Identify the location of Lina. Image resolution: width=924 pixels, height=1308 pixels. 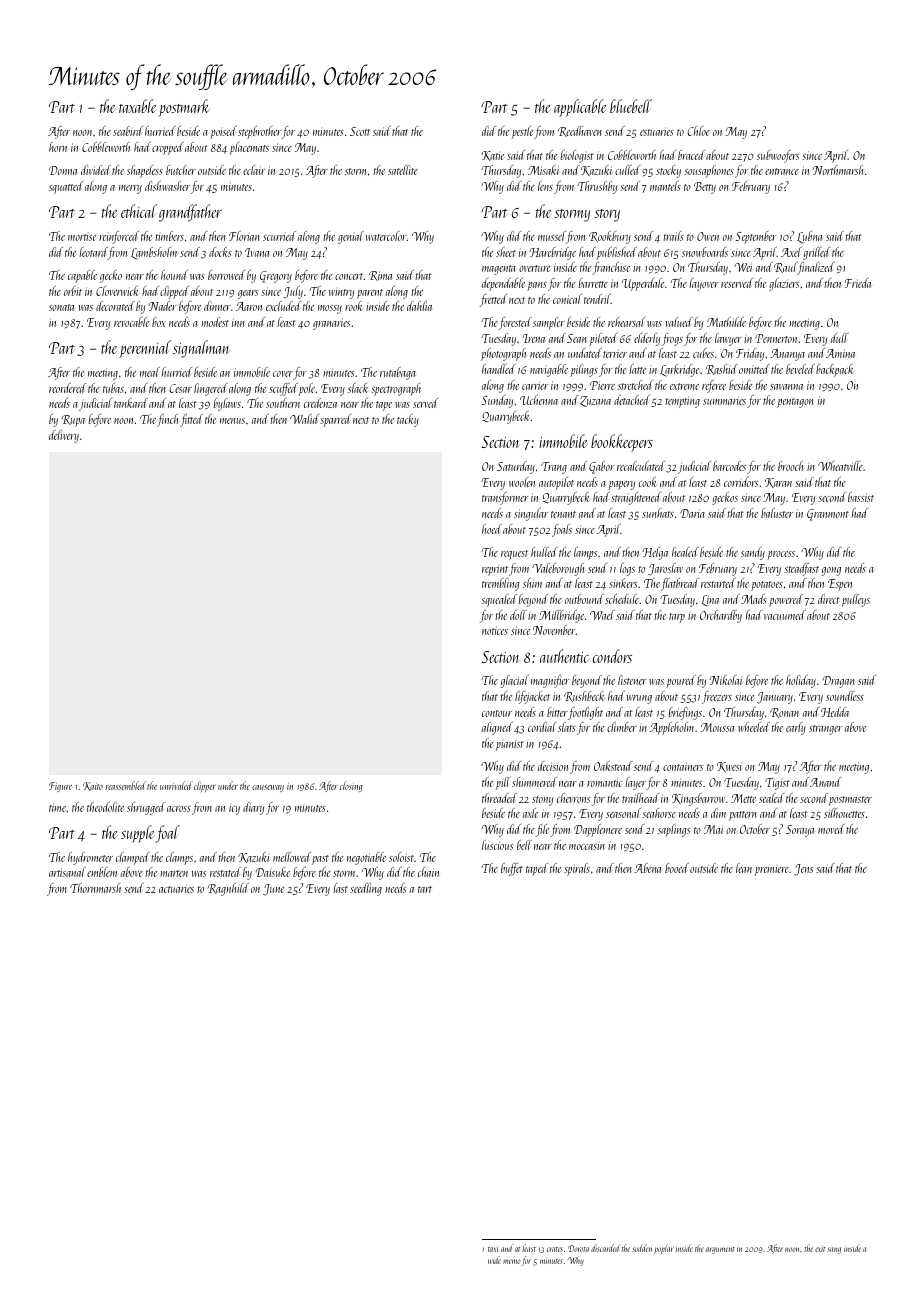
(710, 601).
